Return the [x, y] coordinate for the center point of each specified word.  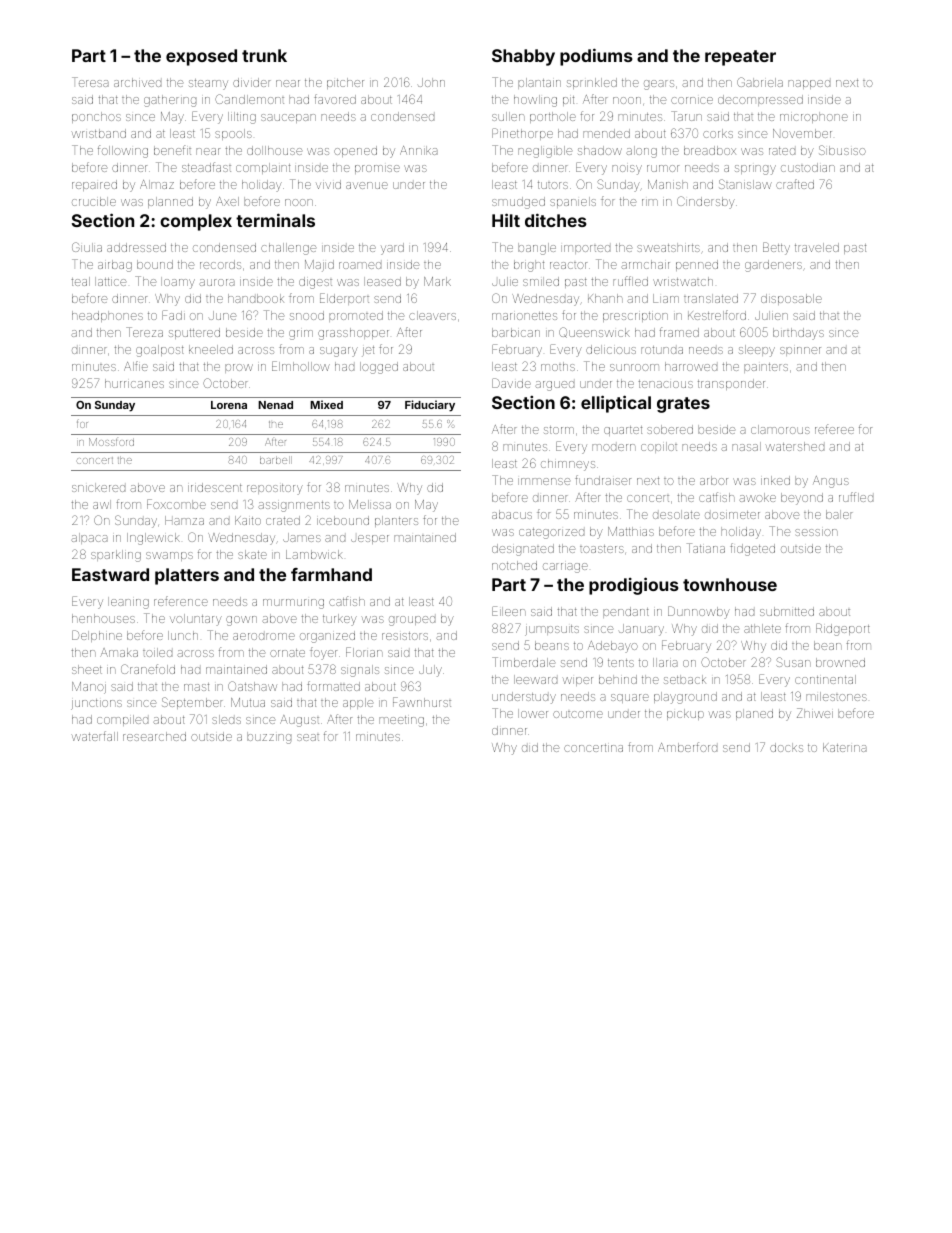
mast [196, 687]
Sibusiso [842, 150]
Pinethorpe [522, 134]
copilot [659, 447]
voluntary [196, 620]
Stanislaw [745, 184]
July [430, 671]
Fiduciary [430, 406]
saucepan [288, 118]
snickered [98, 487]
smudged [518, 203]
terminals [275, 220]
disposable [791, 299]
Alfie [136, 366]
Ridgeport [843, 629]
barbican [516, 332]
